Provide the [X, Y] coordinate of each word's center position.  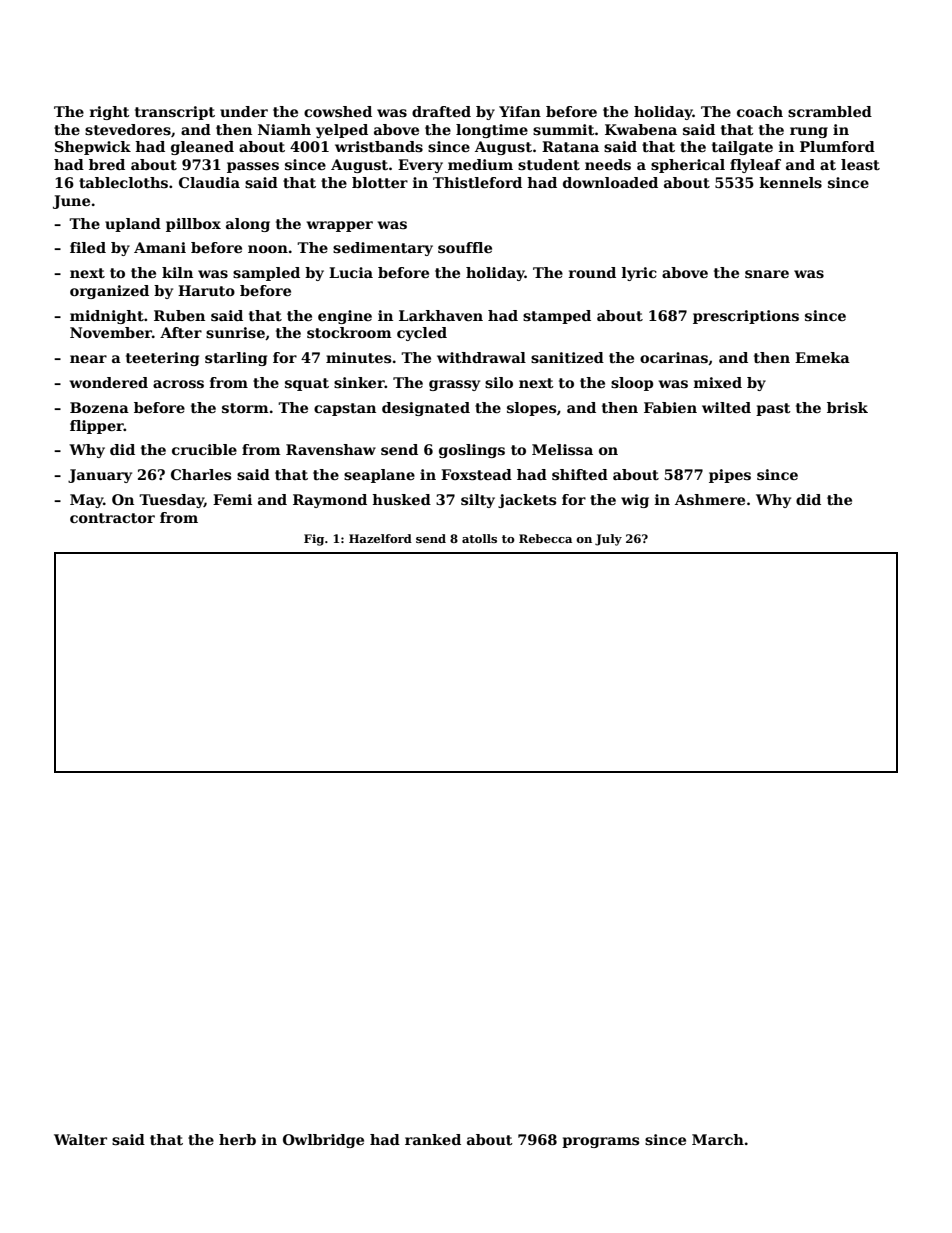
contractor [112, 518]
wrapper [340, 226]
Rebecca [545, 538]
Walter [80, 1139]
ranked [433, 1139]
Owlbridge [323, 1141]
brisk [847, 407]
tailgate [742, 148]
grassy [454, 385]
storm [245, 408]
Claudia [209, 182]
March [718, 1139]
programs [600, 1142]
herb [237, 1139]
